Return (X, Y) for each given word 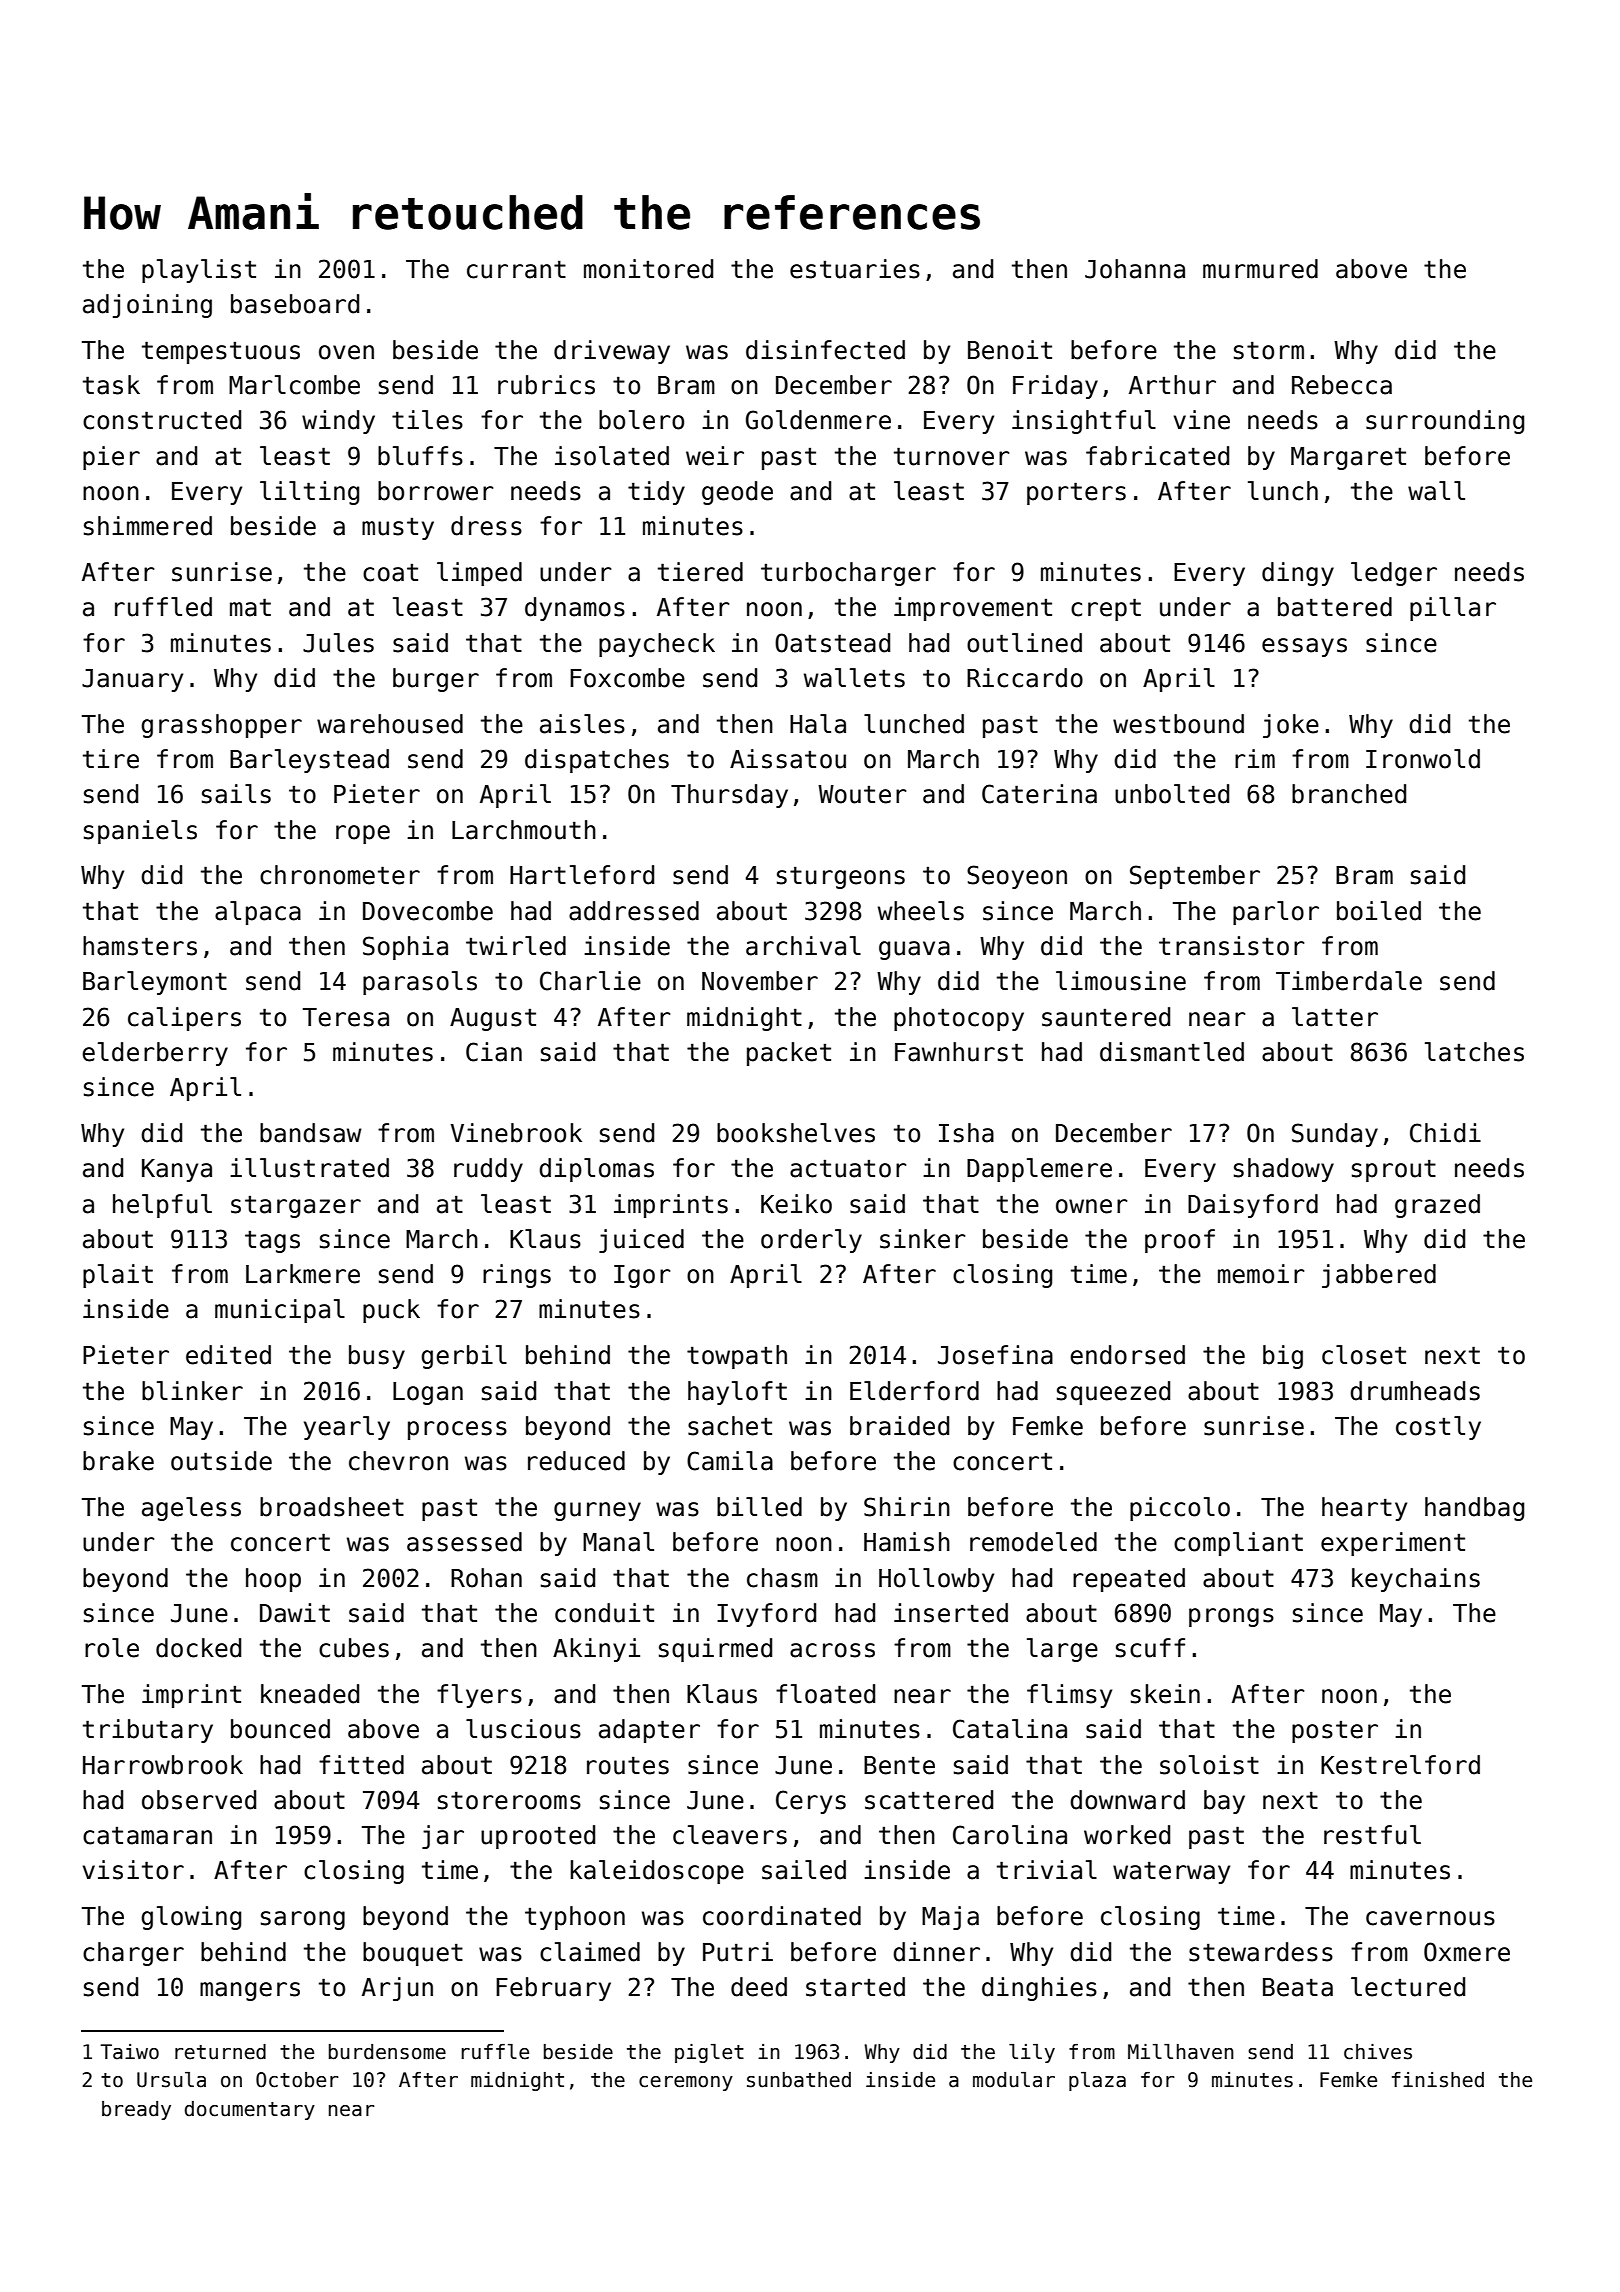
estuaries (855, 269)
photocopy (959, 1019)
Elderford (914, 1391)
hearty (1364, 1509)
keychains (1416, 1580)
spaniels (140, 832)
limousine (1121, 981)
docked (198, 1648)
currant (516, 269)
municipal (280, 1311)
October (297, 2080)
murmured (1260, 269)
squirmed (715, 1650)
